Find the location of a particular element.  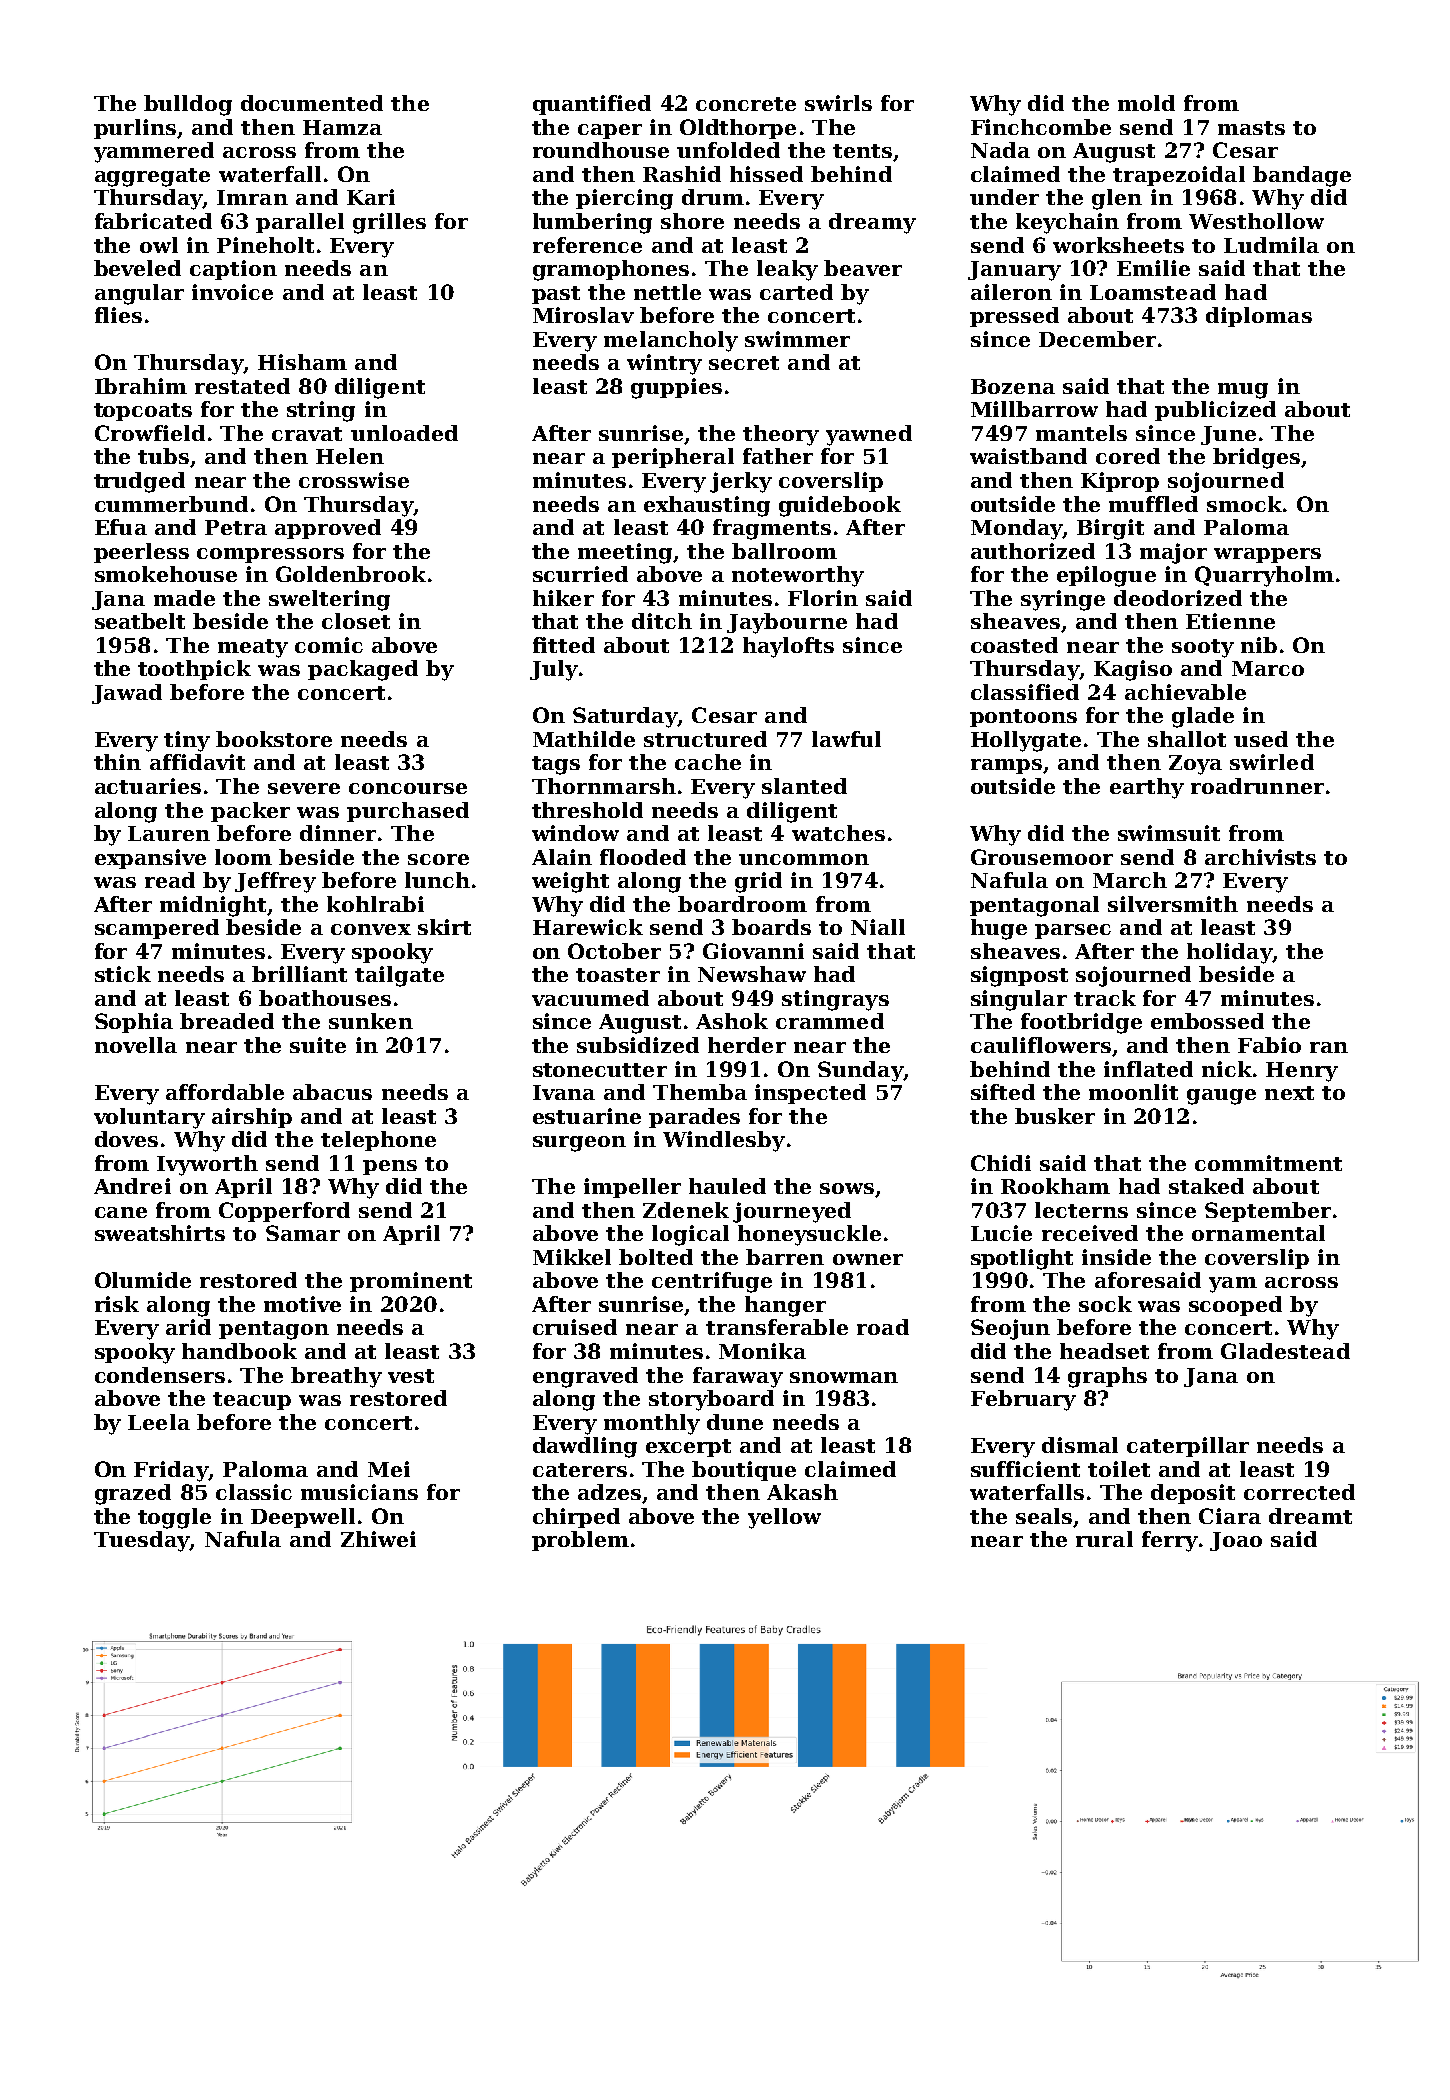

shallot is located at coordinates (1187, 739).
